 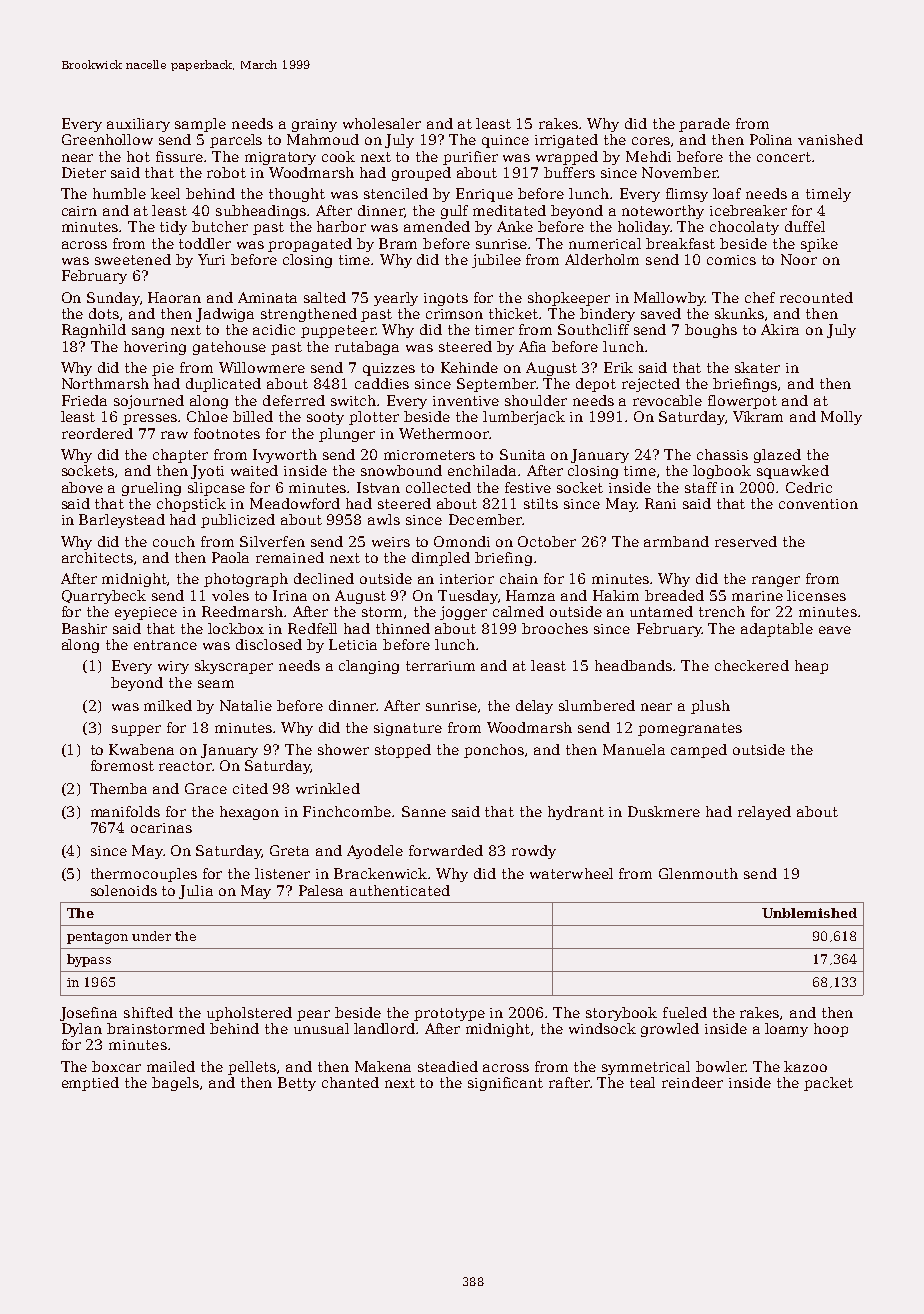 What do you see at coordinates (514, 313) in the screenshot?
I see `thicket` at bounding box center [514, 313].
